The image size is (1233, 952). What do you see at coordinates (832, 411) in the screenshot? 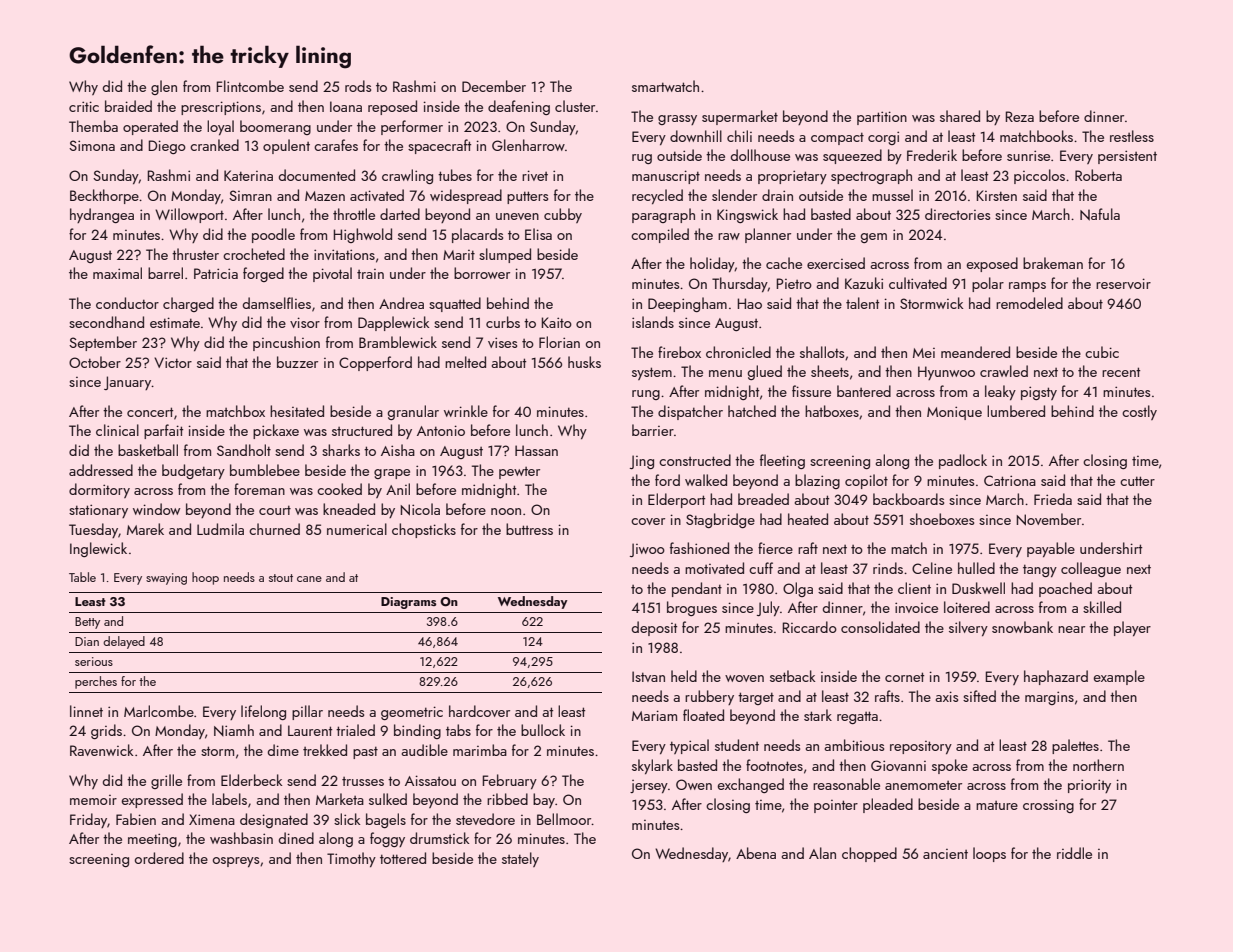
I see `hatboxes` at bounding box center [832, 411].
